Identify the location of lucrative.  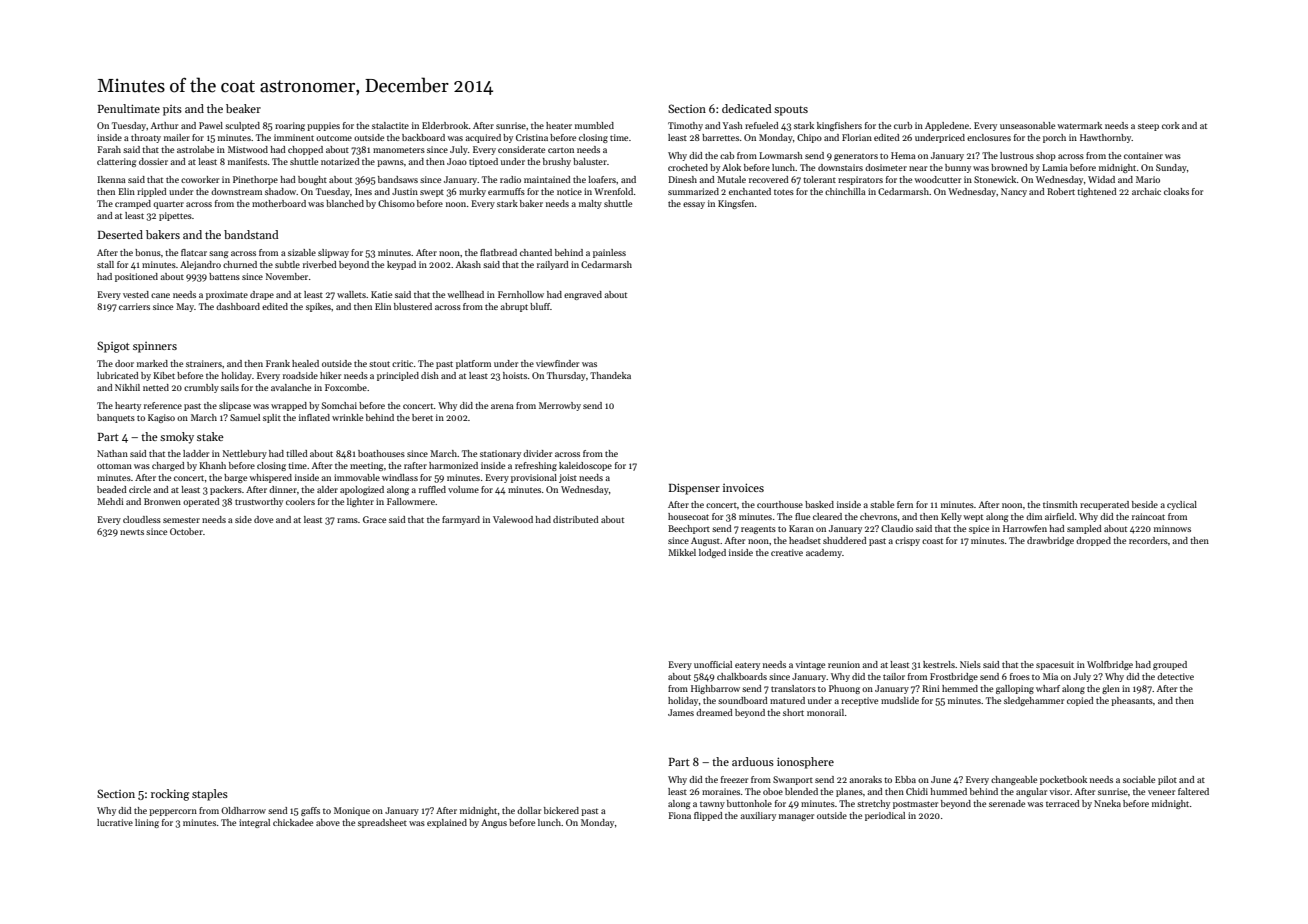
(115, 822).
